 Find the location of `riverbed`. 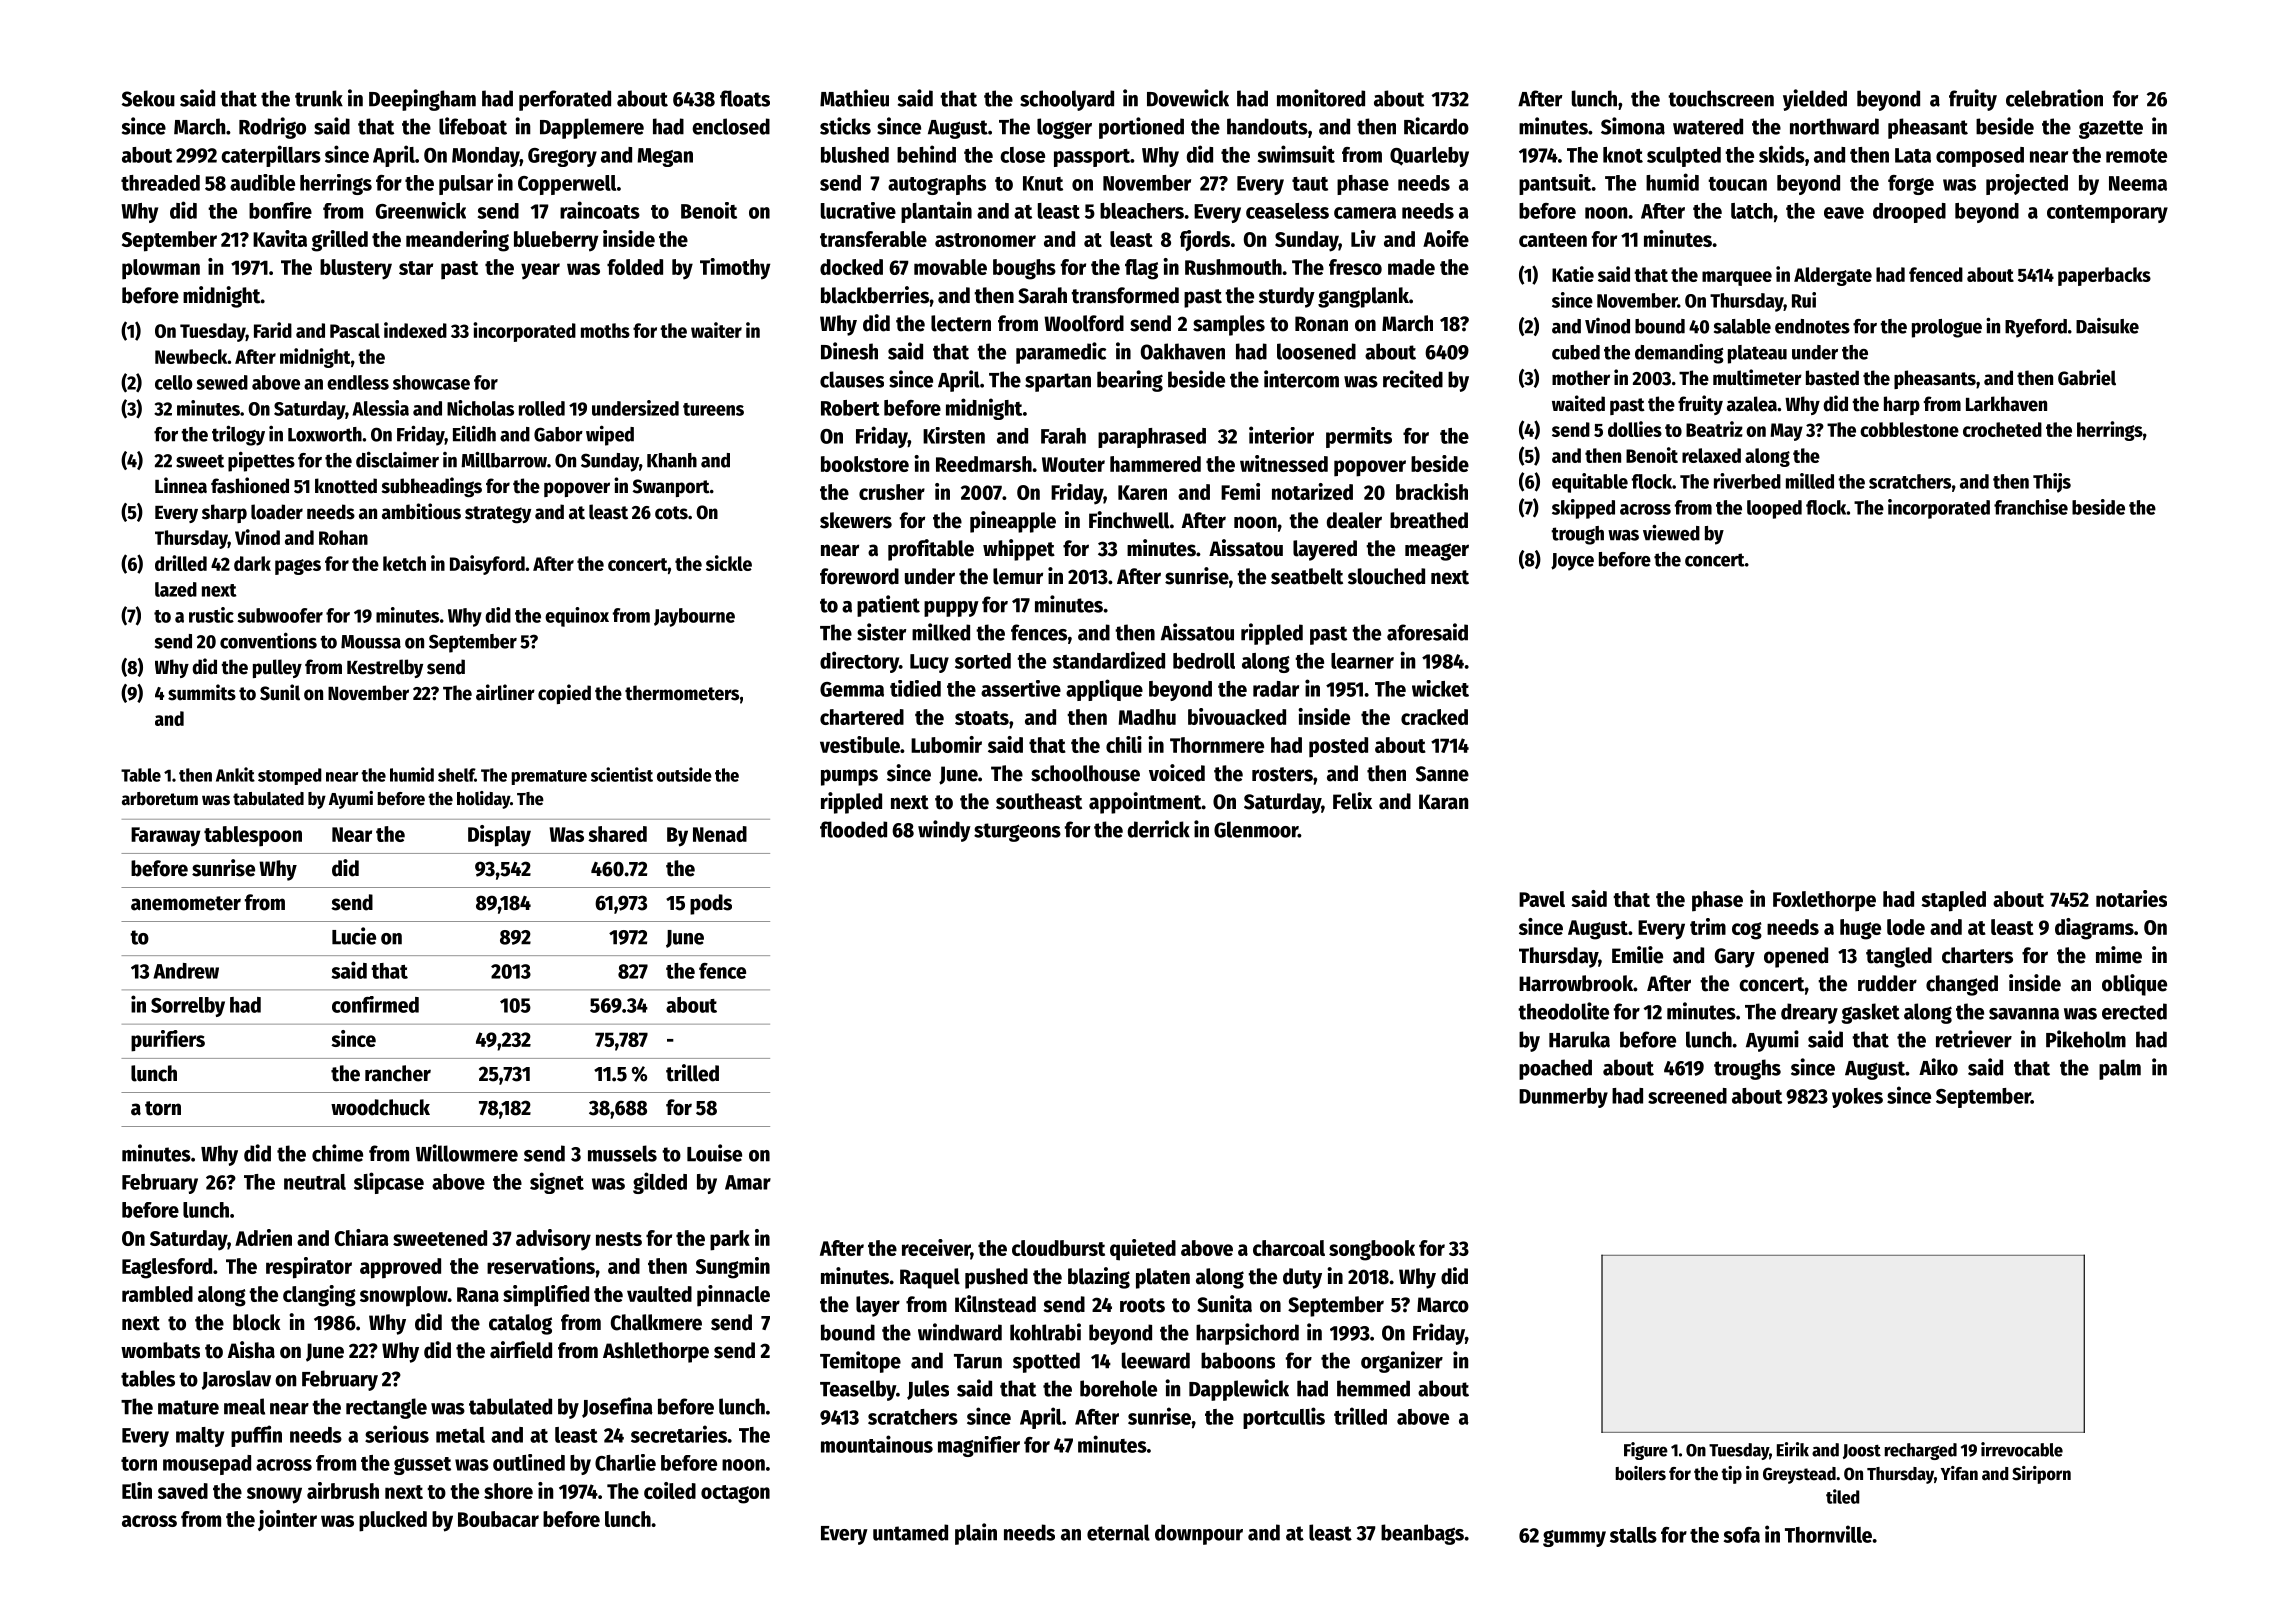

riverbed is located at coordinates (1747, 481).
